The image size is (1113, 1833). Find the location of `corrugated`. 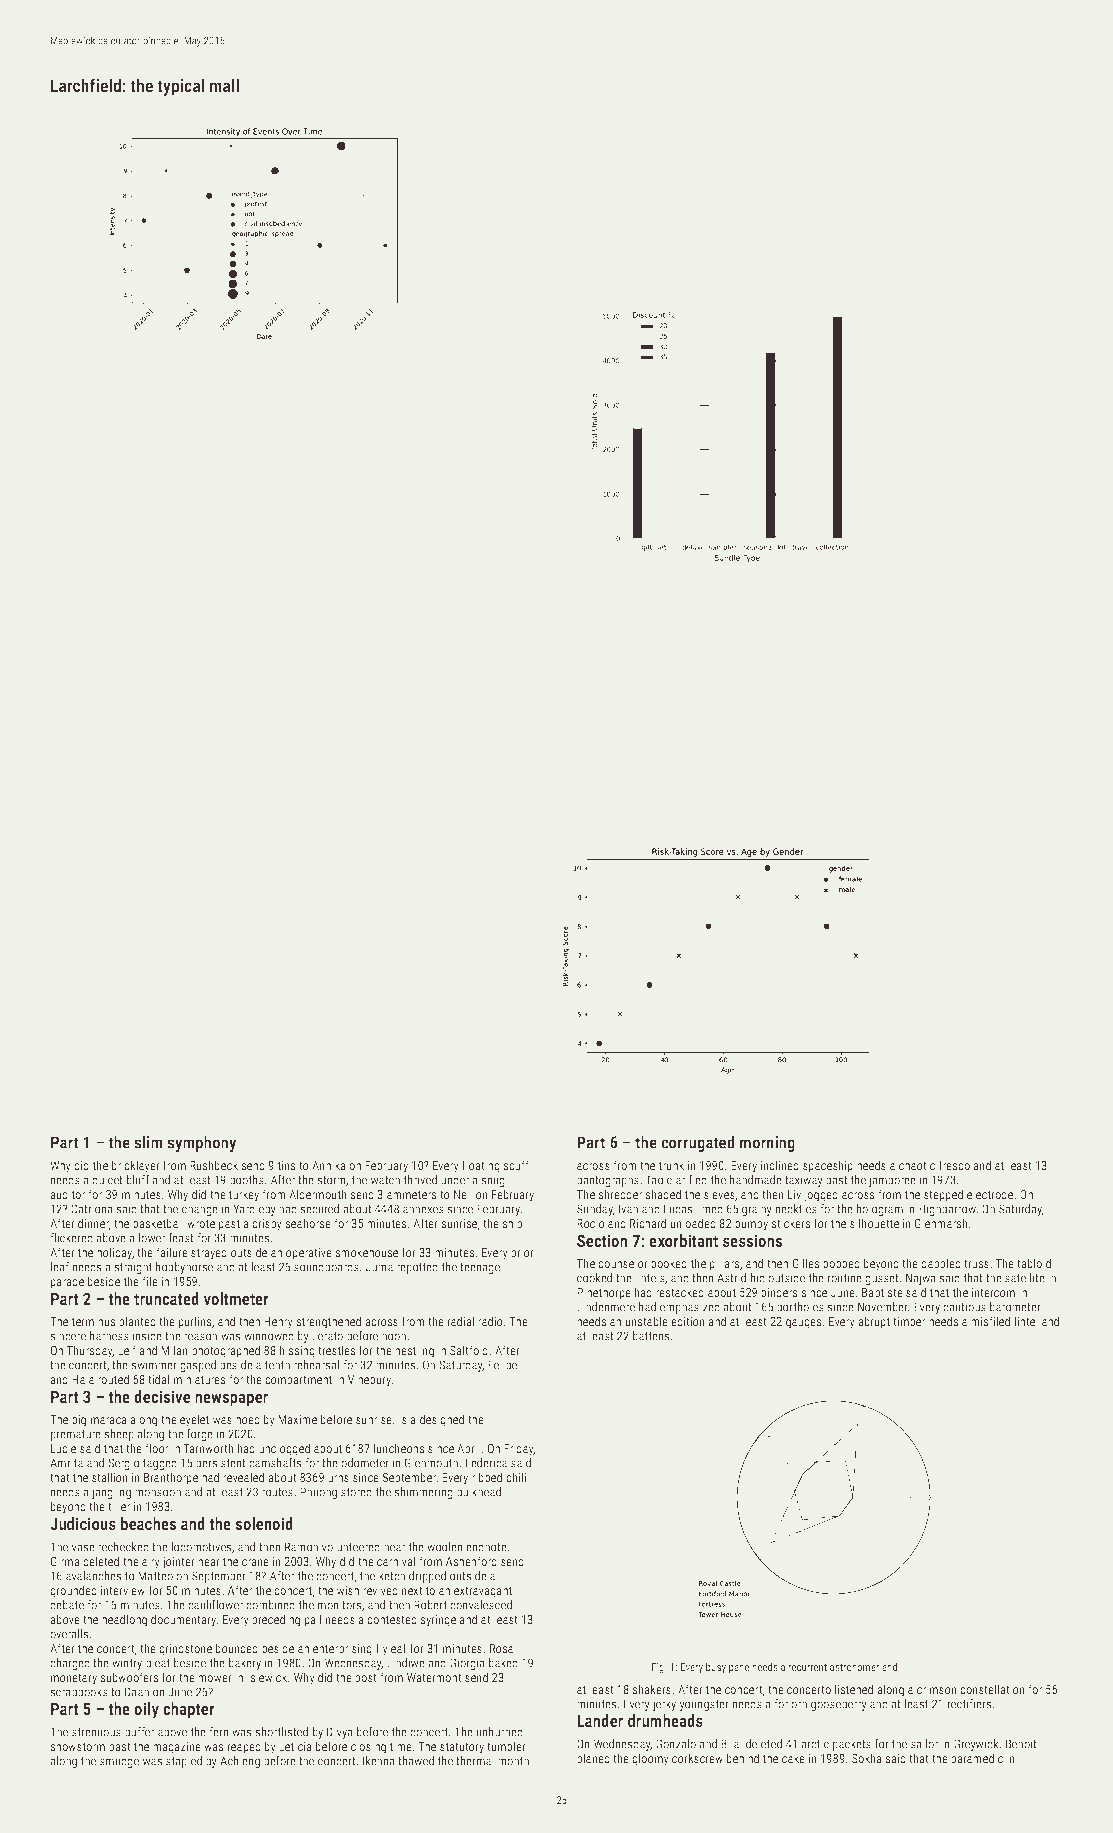

corrugated is located at coordinates (698, 1143).
